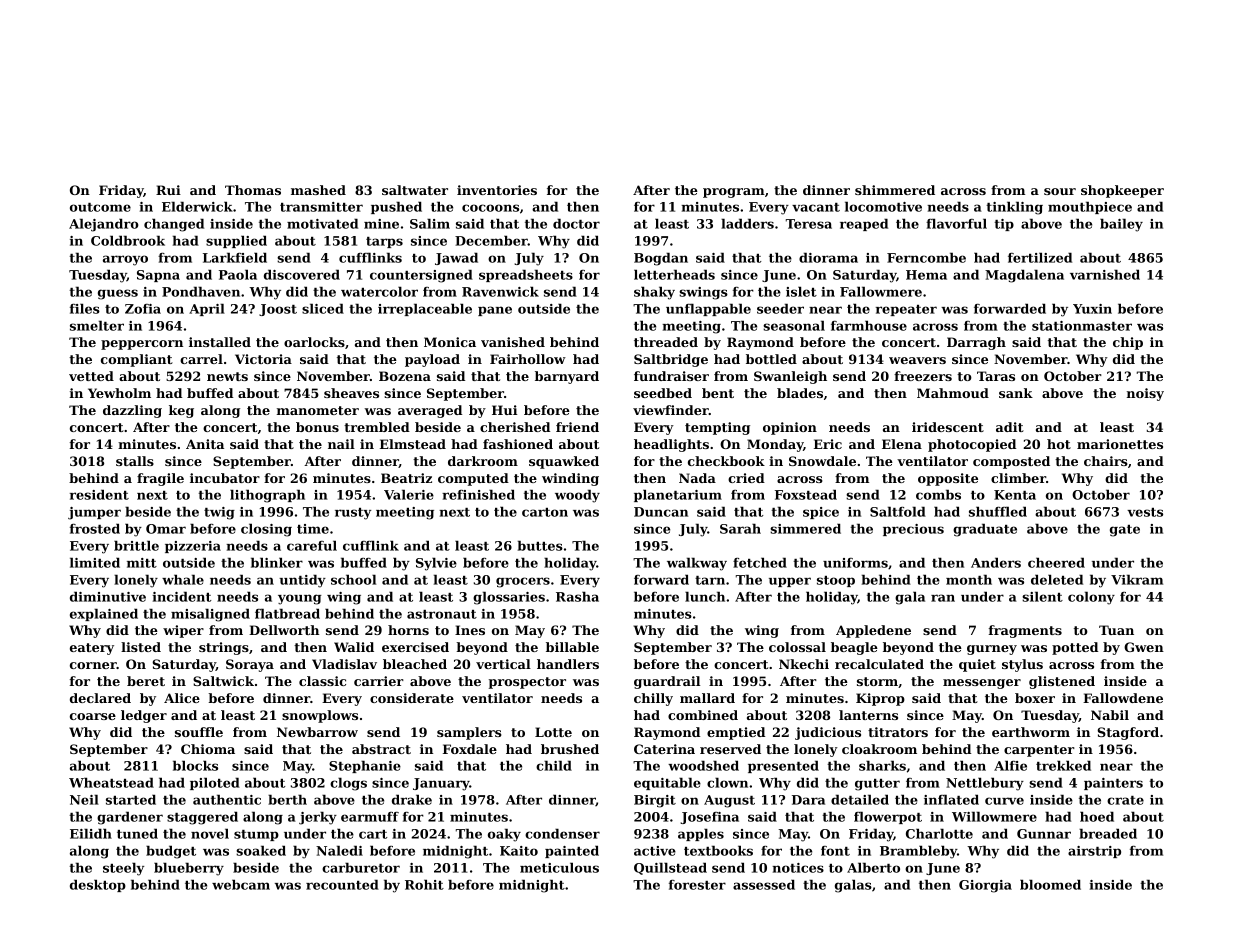 This image has height=952, width=1233. Describe the element at coordinates (302, 274) in the image. I see `discovered` at that location.
